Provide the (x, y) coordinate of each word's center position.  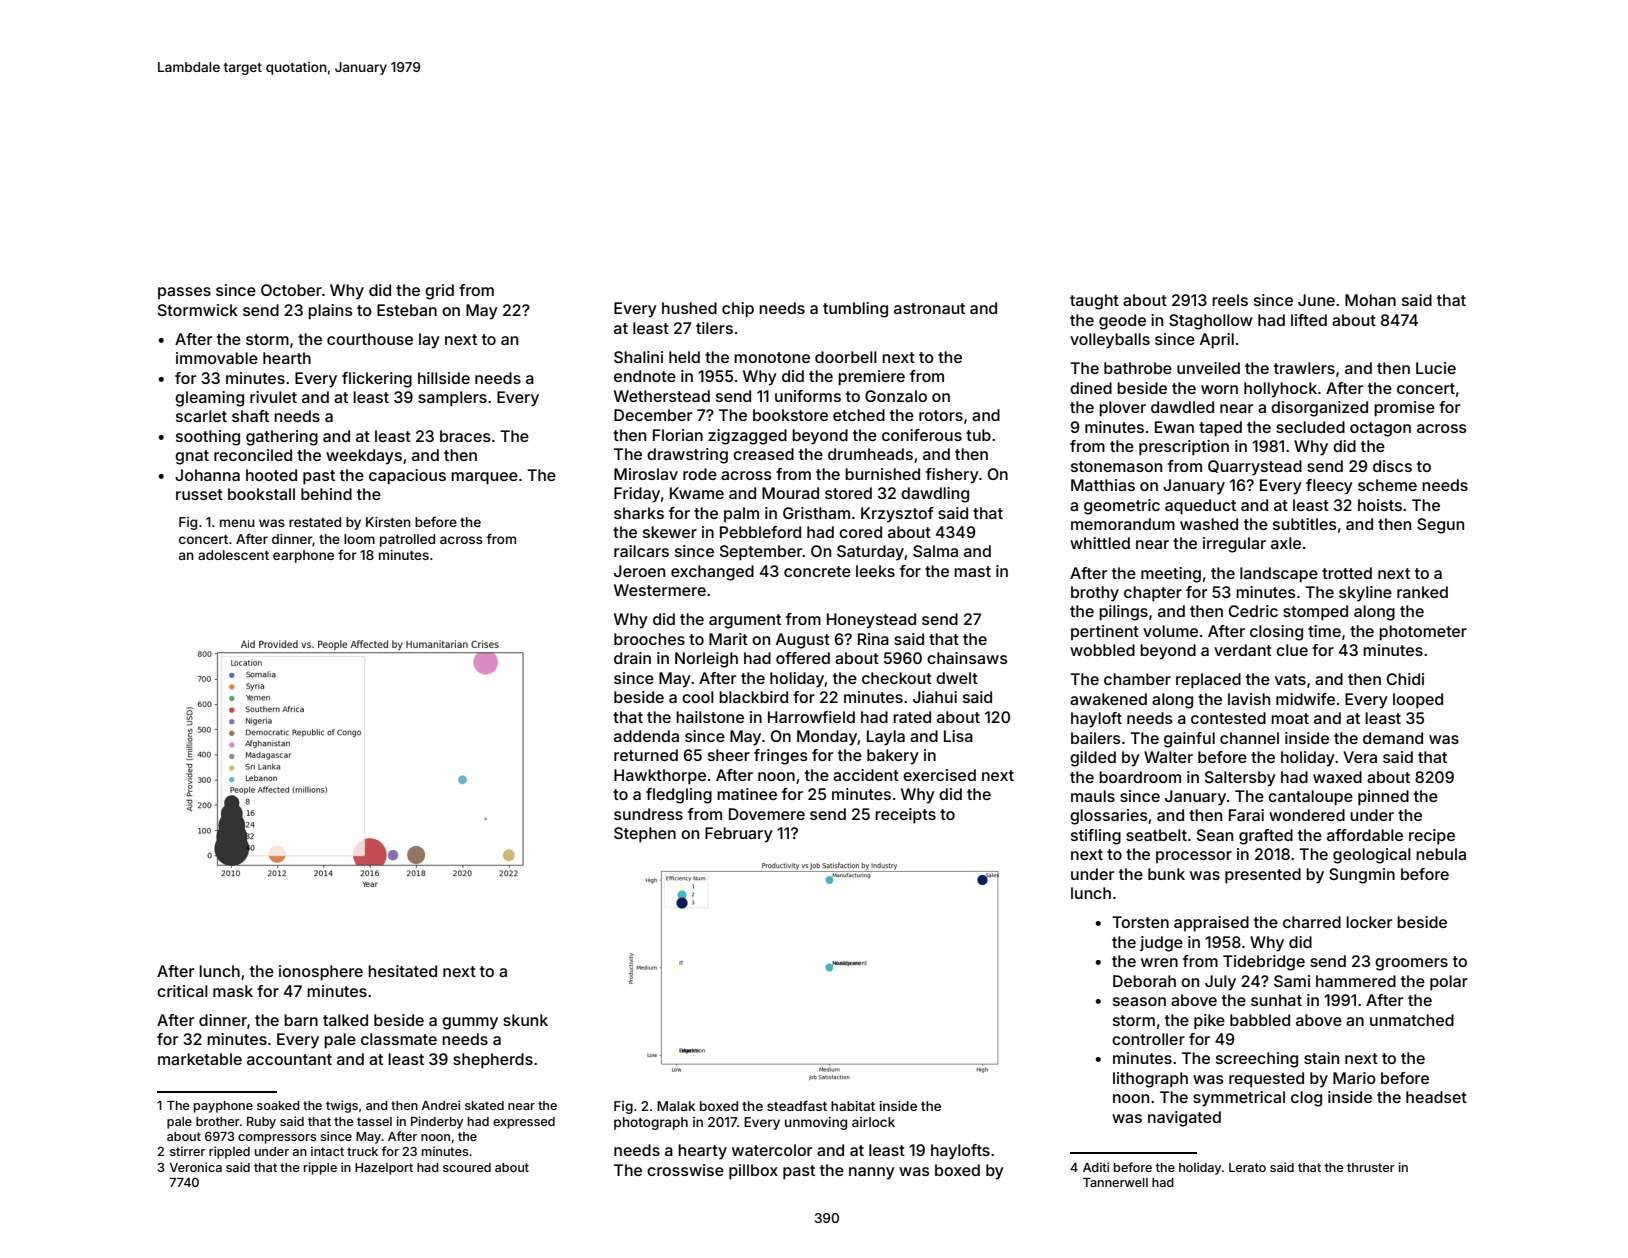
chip (738, 310)
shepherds (493, 1061)
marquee (484, 478)
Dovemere (767, 814)
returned (646, 755)
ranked (1422, 592)
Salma (935, 551)
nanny (872, 1173)
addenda (646, 736)
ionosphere (321, 973)
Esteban (407, 310)
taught (1094, 302)
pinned (1383, 798)
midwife (1305, 699)
